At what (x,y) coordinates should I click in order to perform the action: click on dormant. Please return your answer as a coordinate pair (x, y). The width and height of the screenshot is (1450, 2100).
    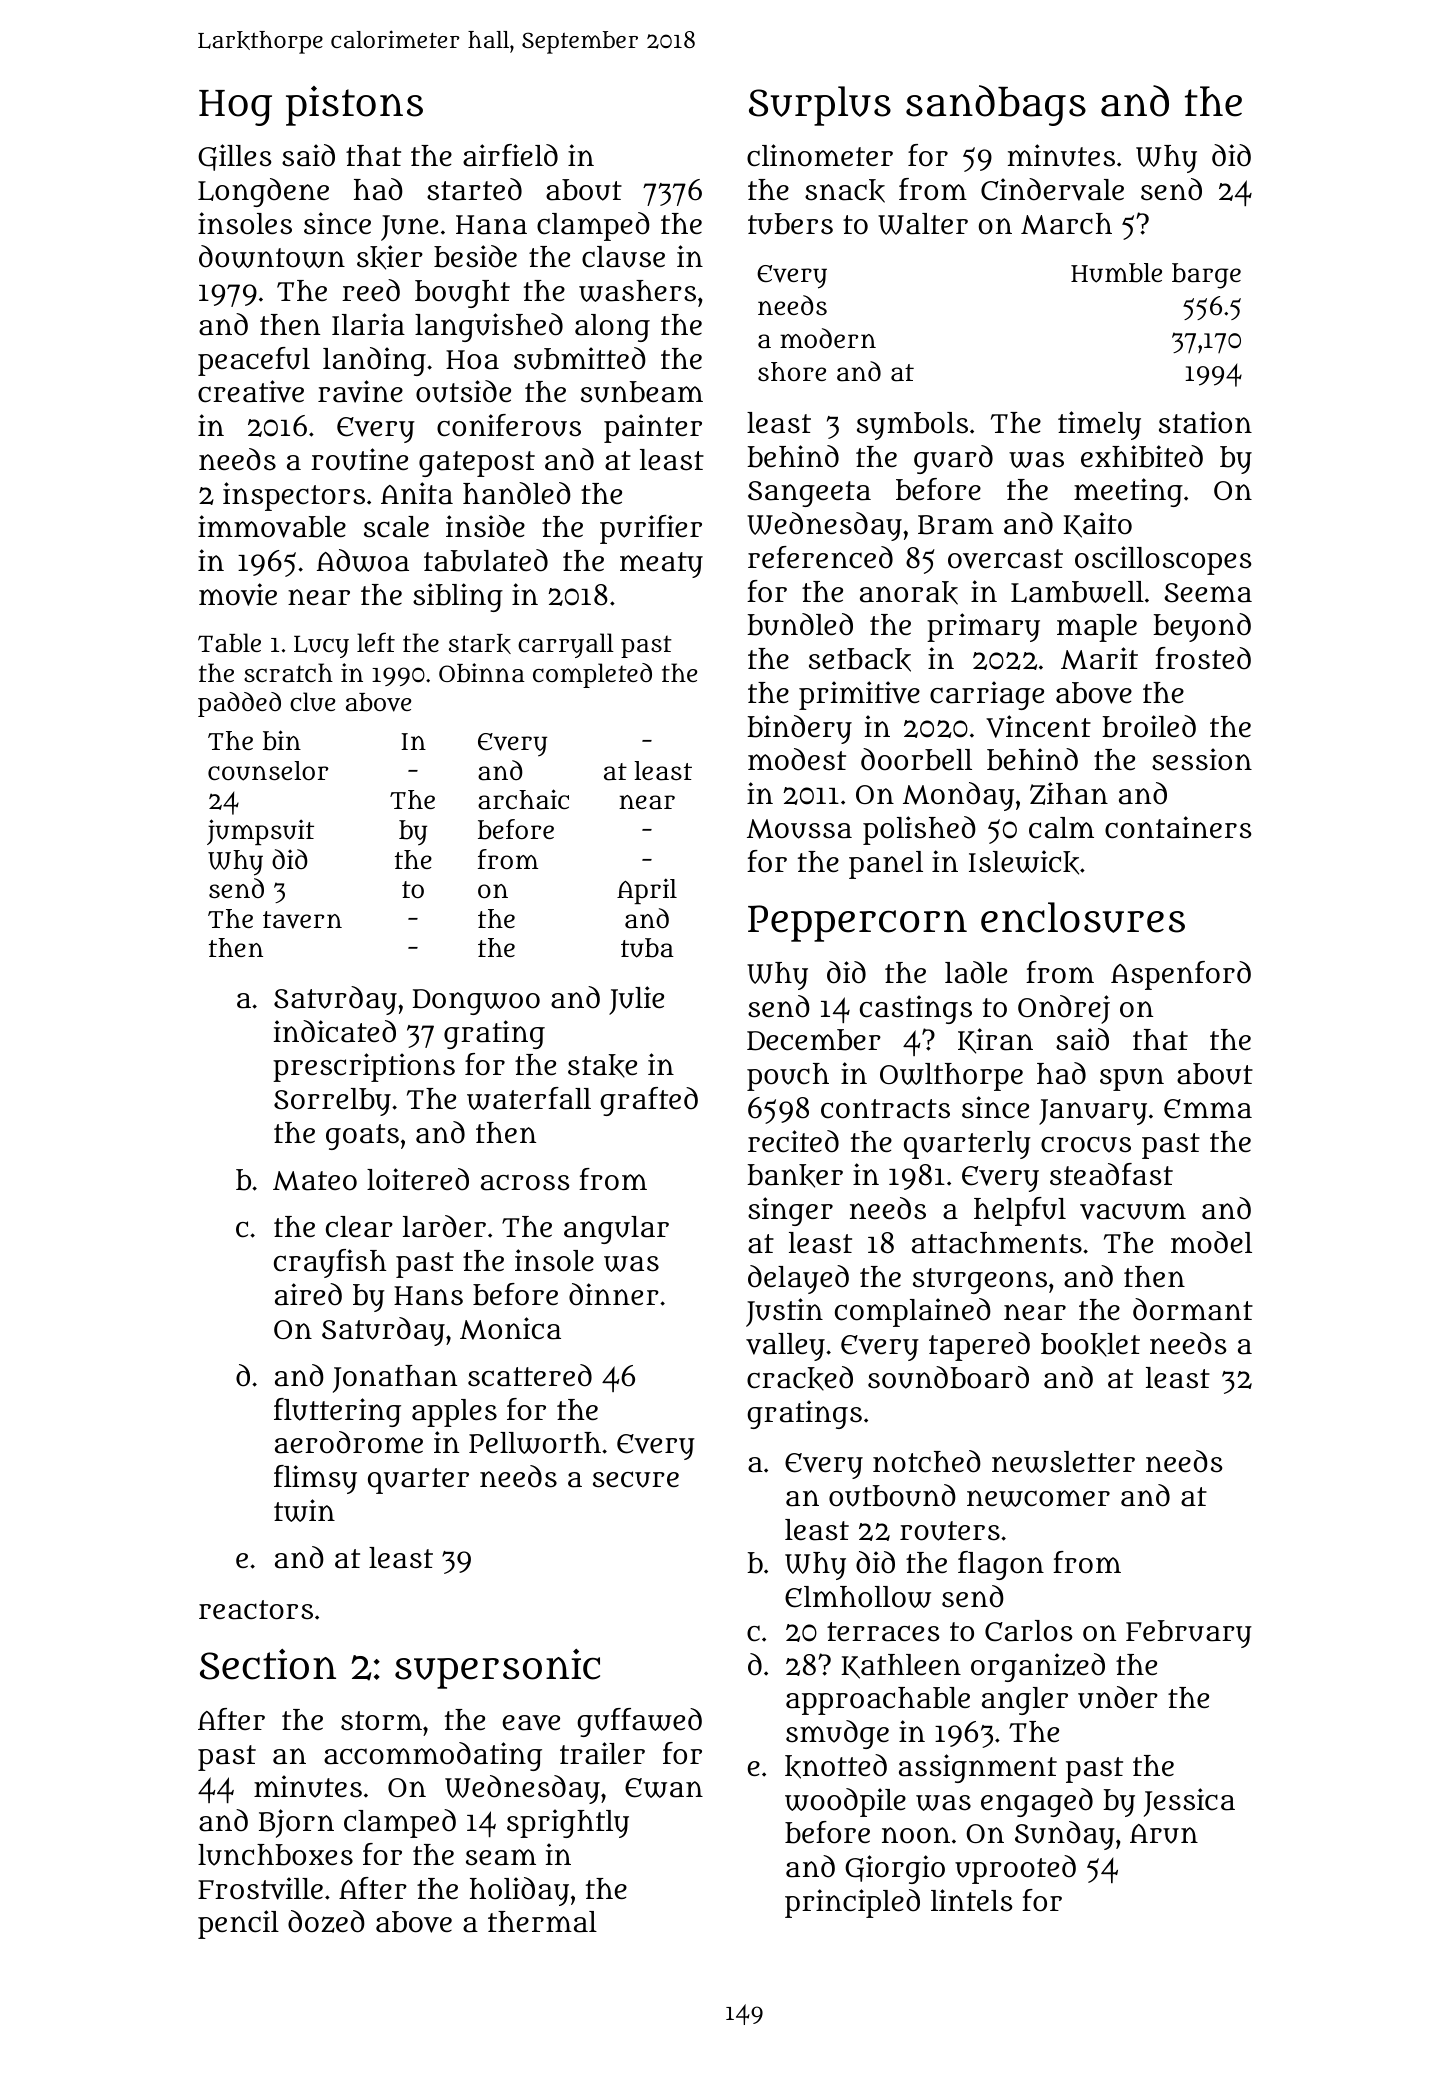
    Looking at the image, I should click on (1193, 1309).
